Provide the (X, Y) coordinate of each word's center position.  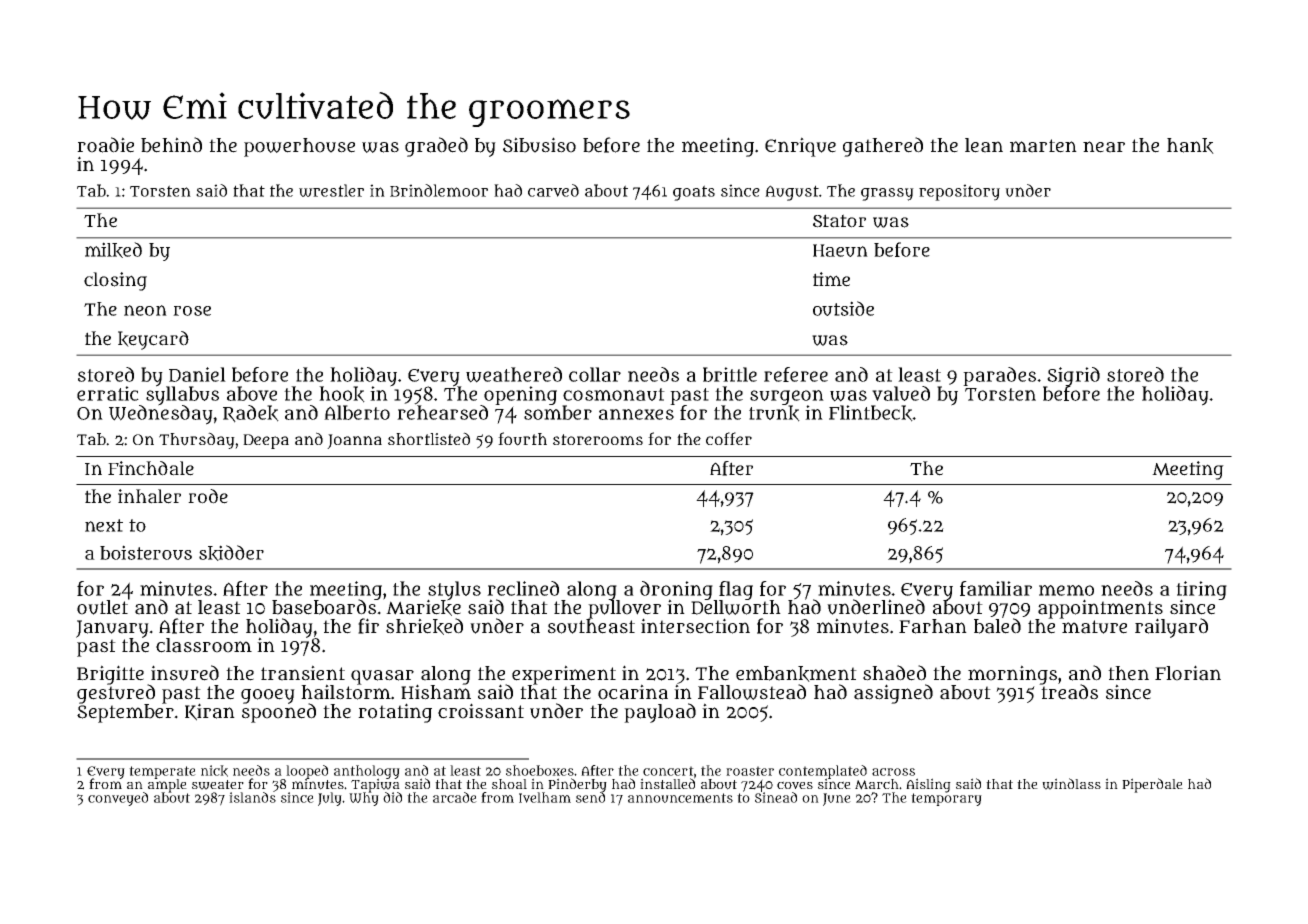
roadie (105, 145)
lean (984, 145)
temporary (946, 799)
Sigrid (1073, 376)
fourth (522, 439)
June (837, 799)
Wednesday (161, 415)
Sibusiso (539, 145)
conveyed (118, 799)
